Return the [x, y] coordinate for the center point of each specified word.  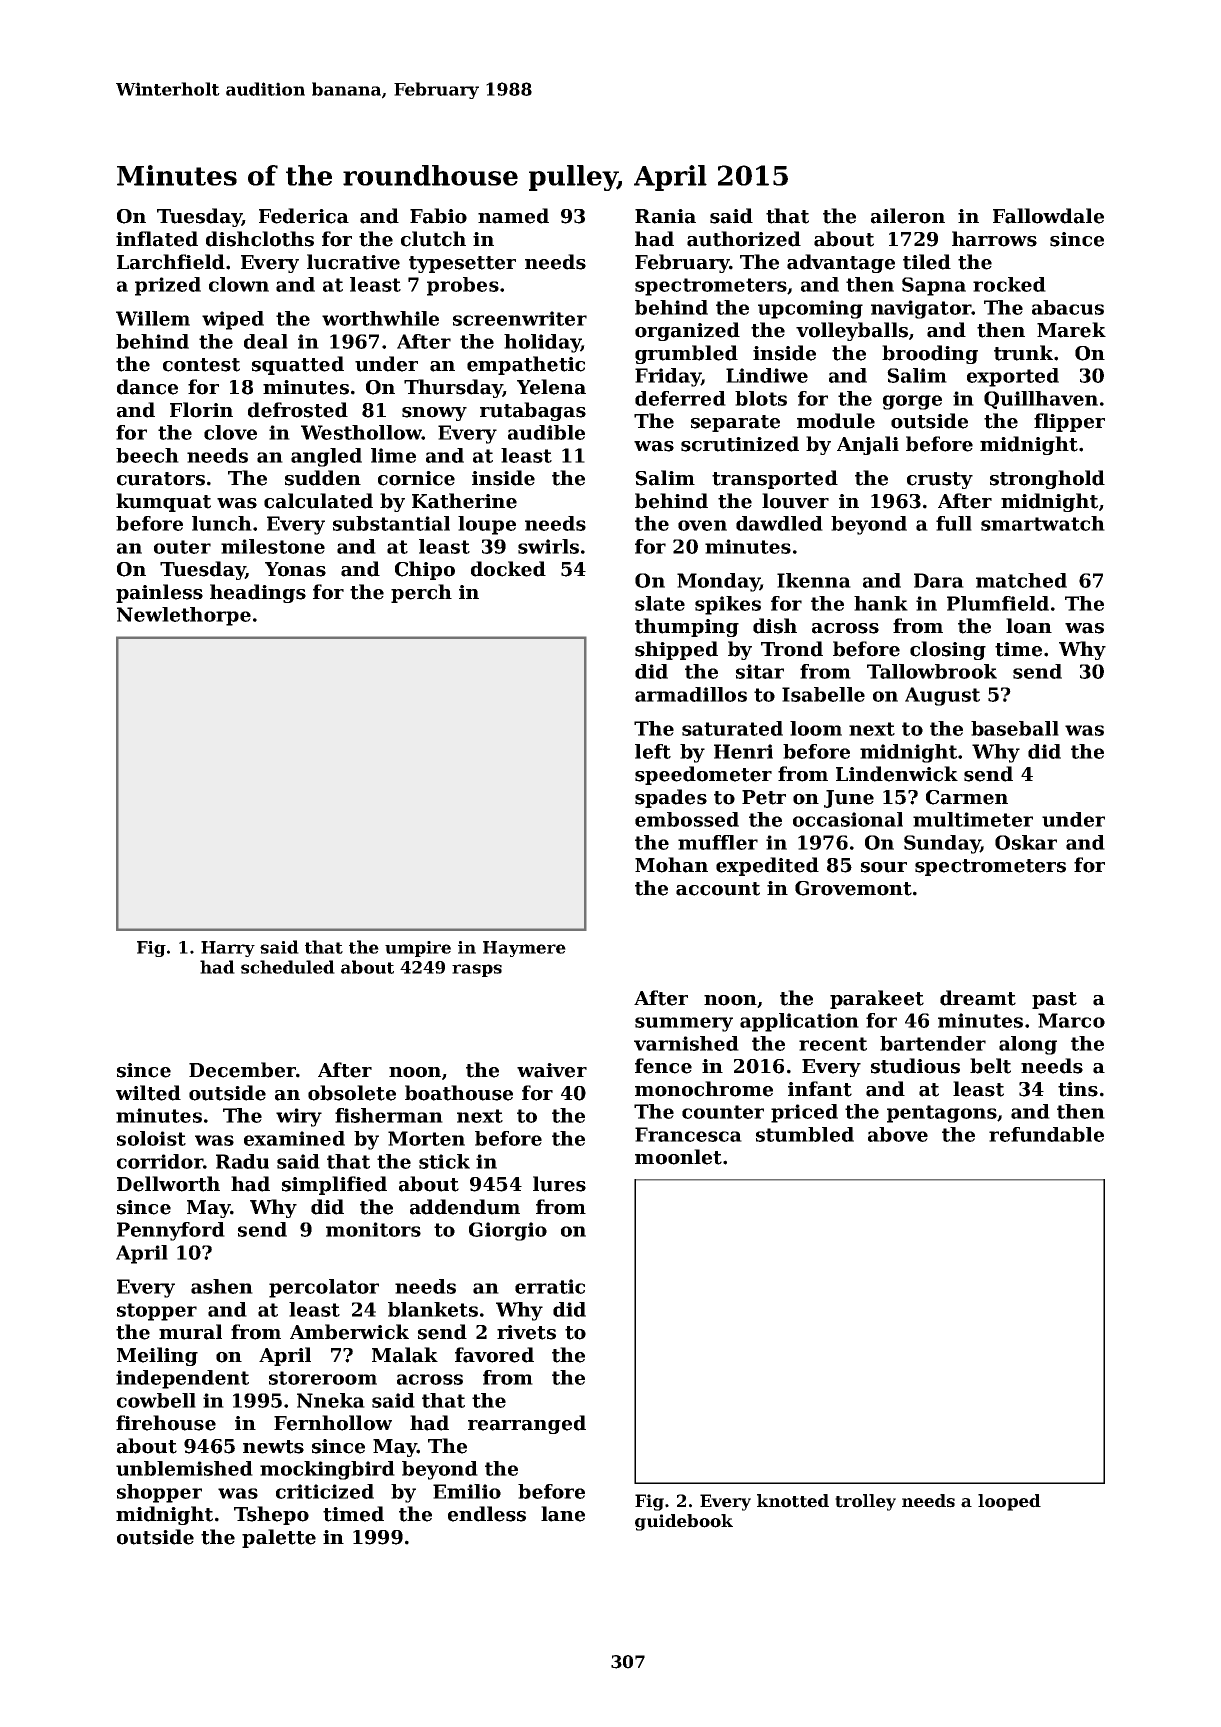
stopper [157, 1312]
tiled [927, 262]
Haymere [524, 949]
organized [687, 331]
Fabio [438, 216]
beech [147, 455]
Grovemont [853, 888]
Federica [304, 216]
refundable [1046, 1134]
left [653, 751]
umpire [418, 949]
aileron [908, 216]
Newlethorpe [184, 616]
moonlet [678, 1157]
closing [948, 650]
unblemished [184, 1468]
